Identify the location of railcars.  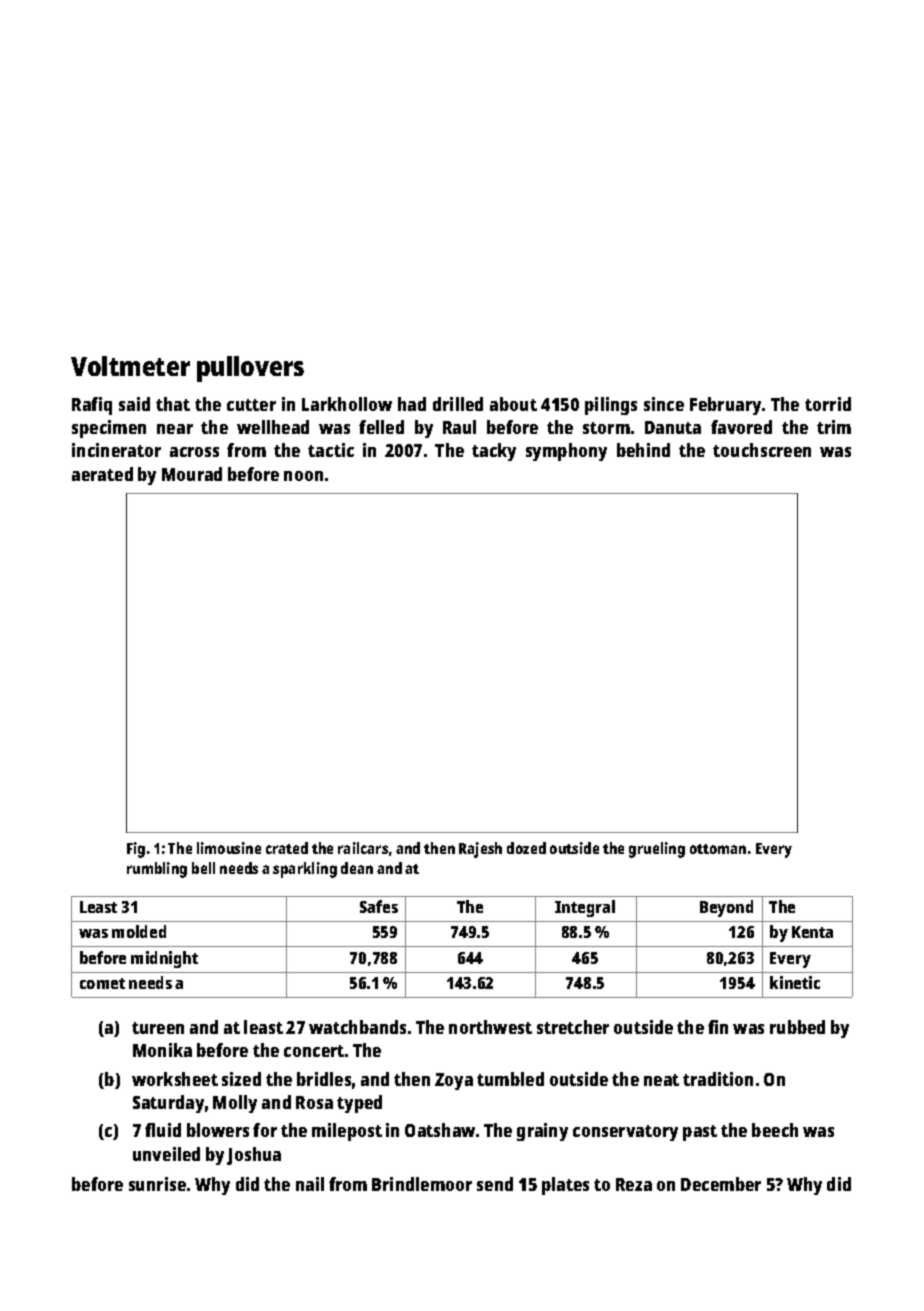
(363, 848).
